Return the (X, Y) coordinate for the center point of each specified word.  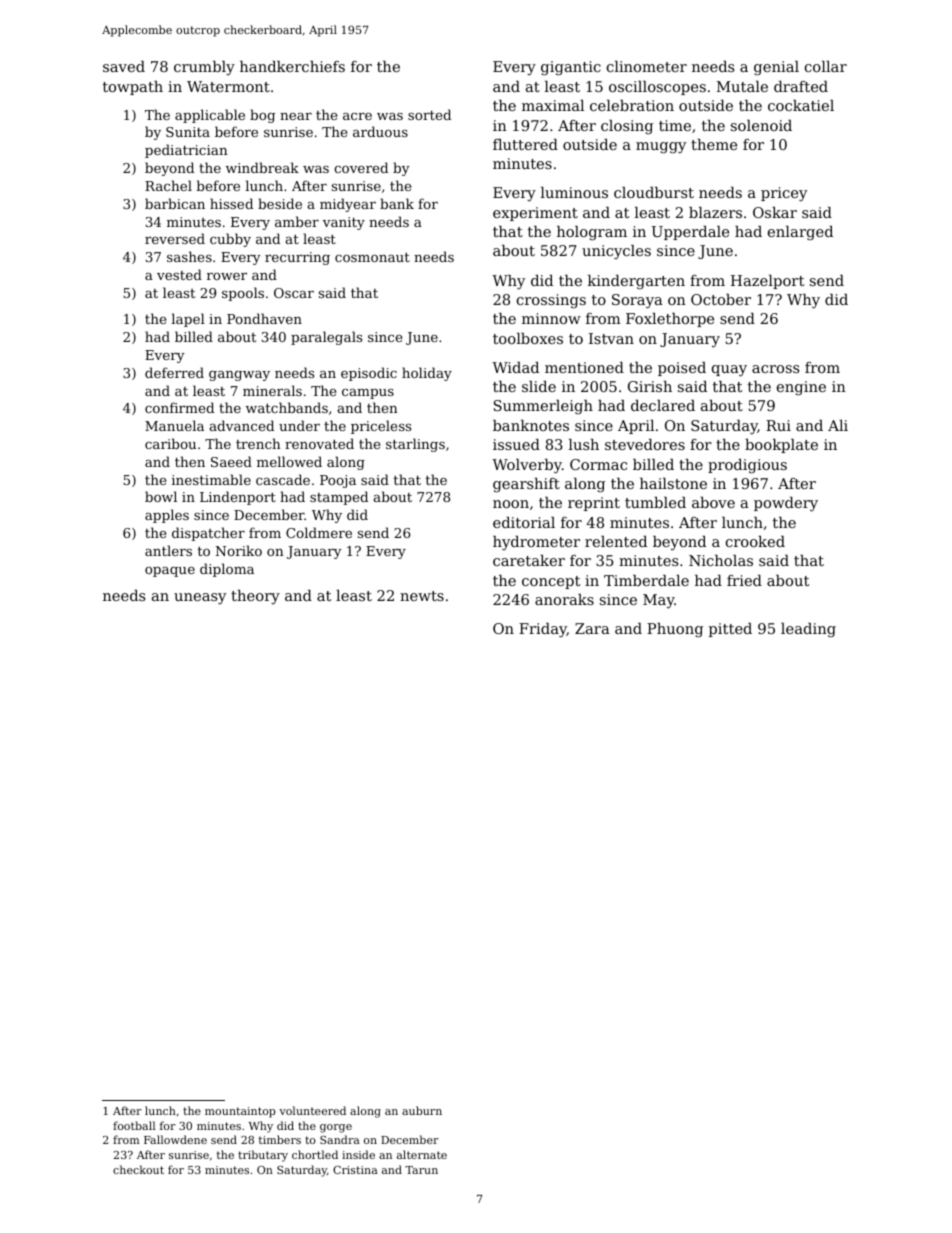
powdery (786, 504)
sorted (429, 114)
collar (826, 66)
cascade (283, 479)
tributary (263, 1156)
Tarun (421, 1170)
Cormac (598, 464)
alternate (422, 1154)
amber (297, 221)
